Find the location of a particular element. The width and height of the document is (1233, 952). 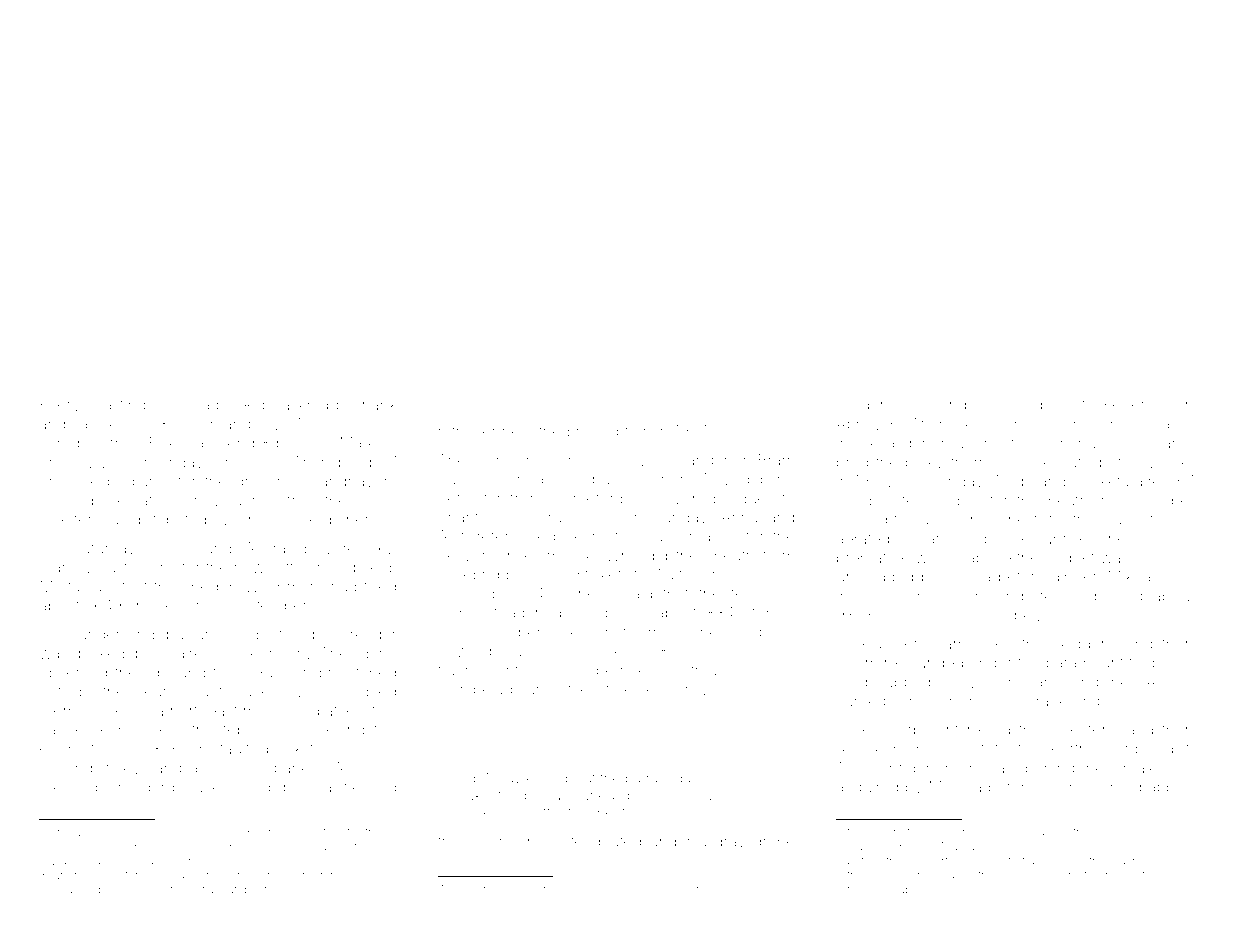

tamale is located at coordinates (1134, 768).
